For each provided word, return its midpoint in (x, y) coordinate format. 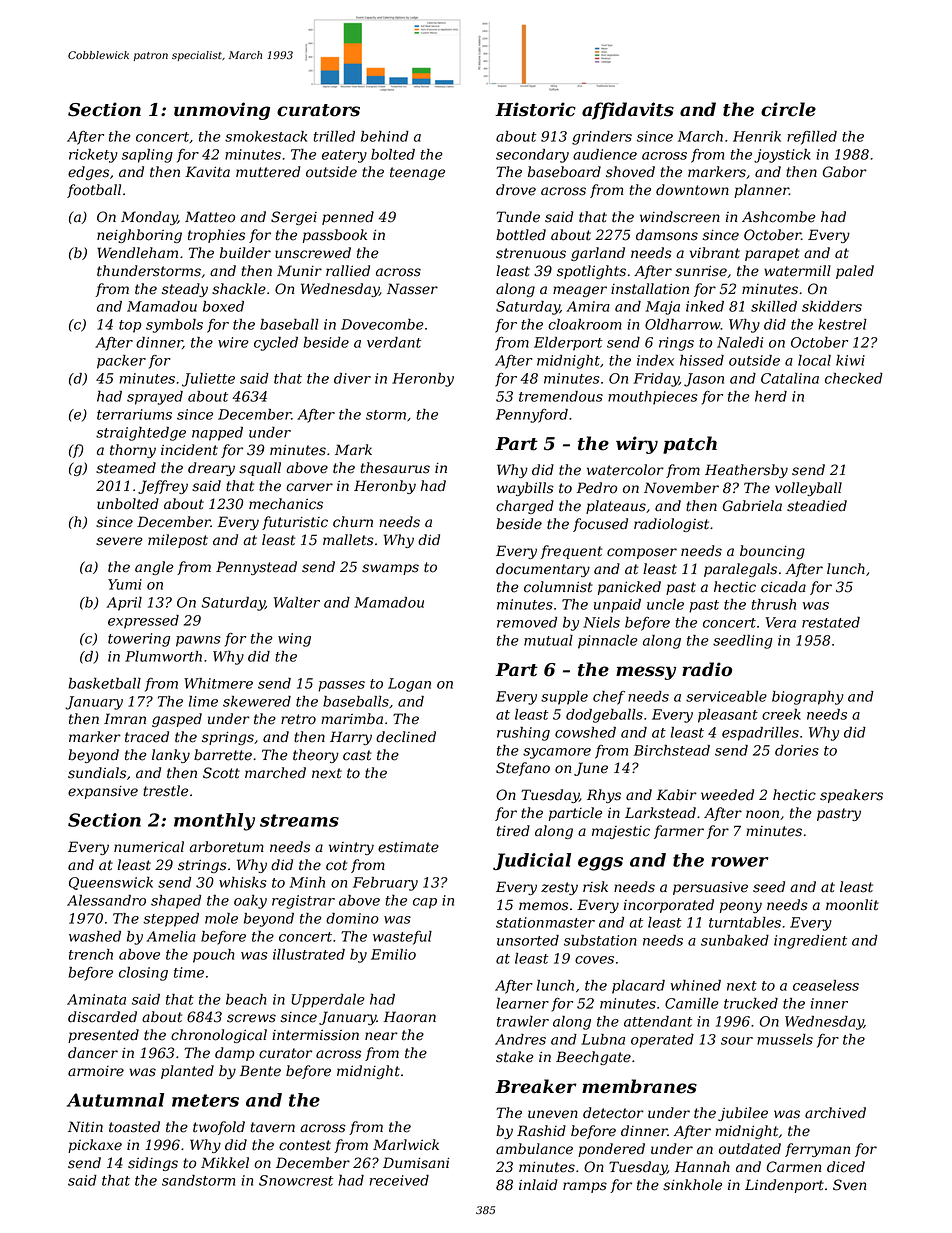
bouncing (772, 552)
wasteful (402, 938)
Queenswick (111, 883)
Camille (692, 1003)
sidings (153, 1164)
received (399, 1180)
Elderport (568, 344)
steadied (817, 506)
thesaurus (395, 468)
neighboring (139, 236)
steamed (126, 468)
